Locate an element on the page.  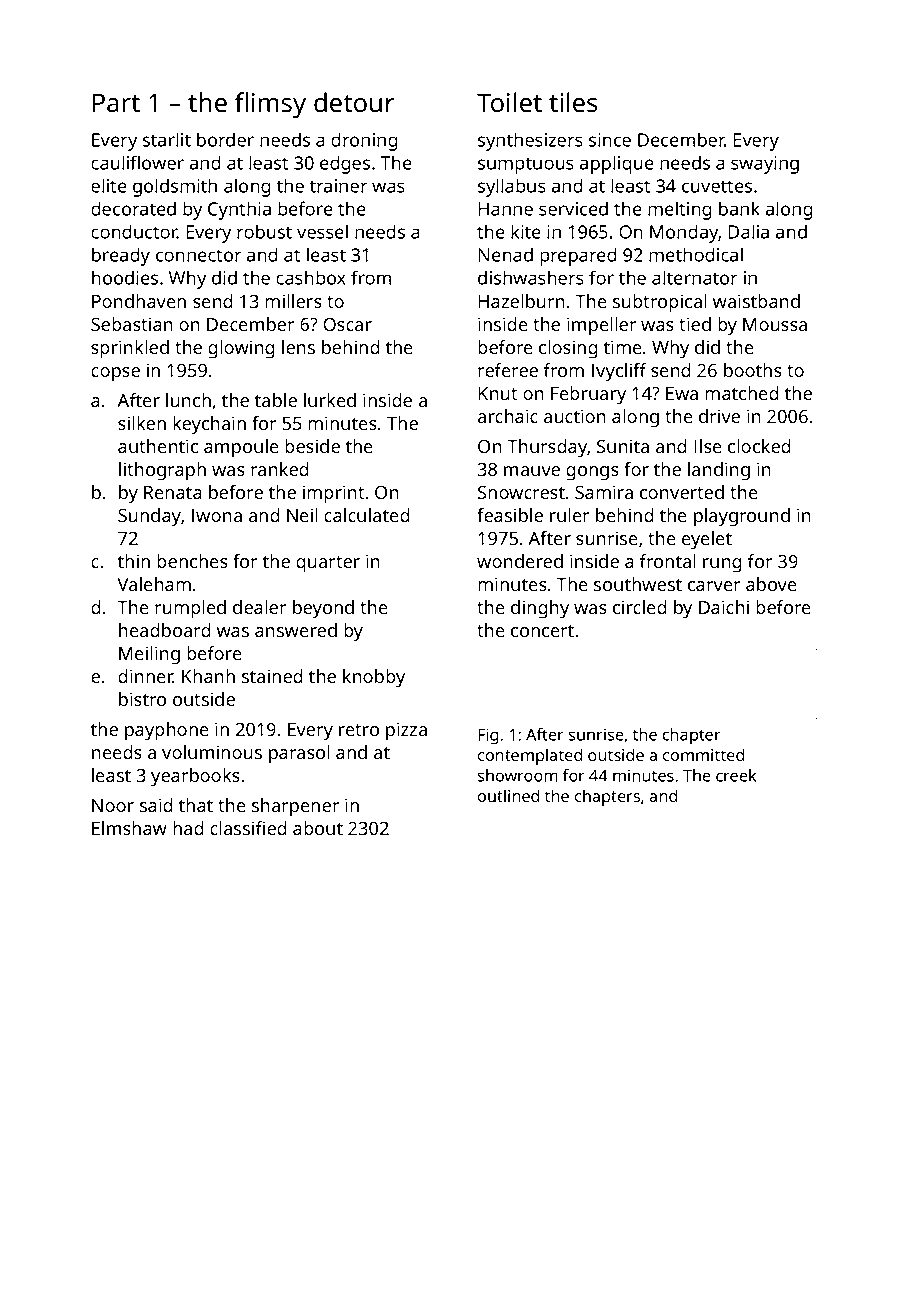
creek is located at coordinates (736, 775).
